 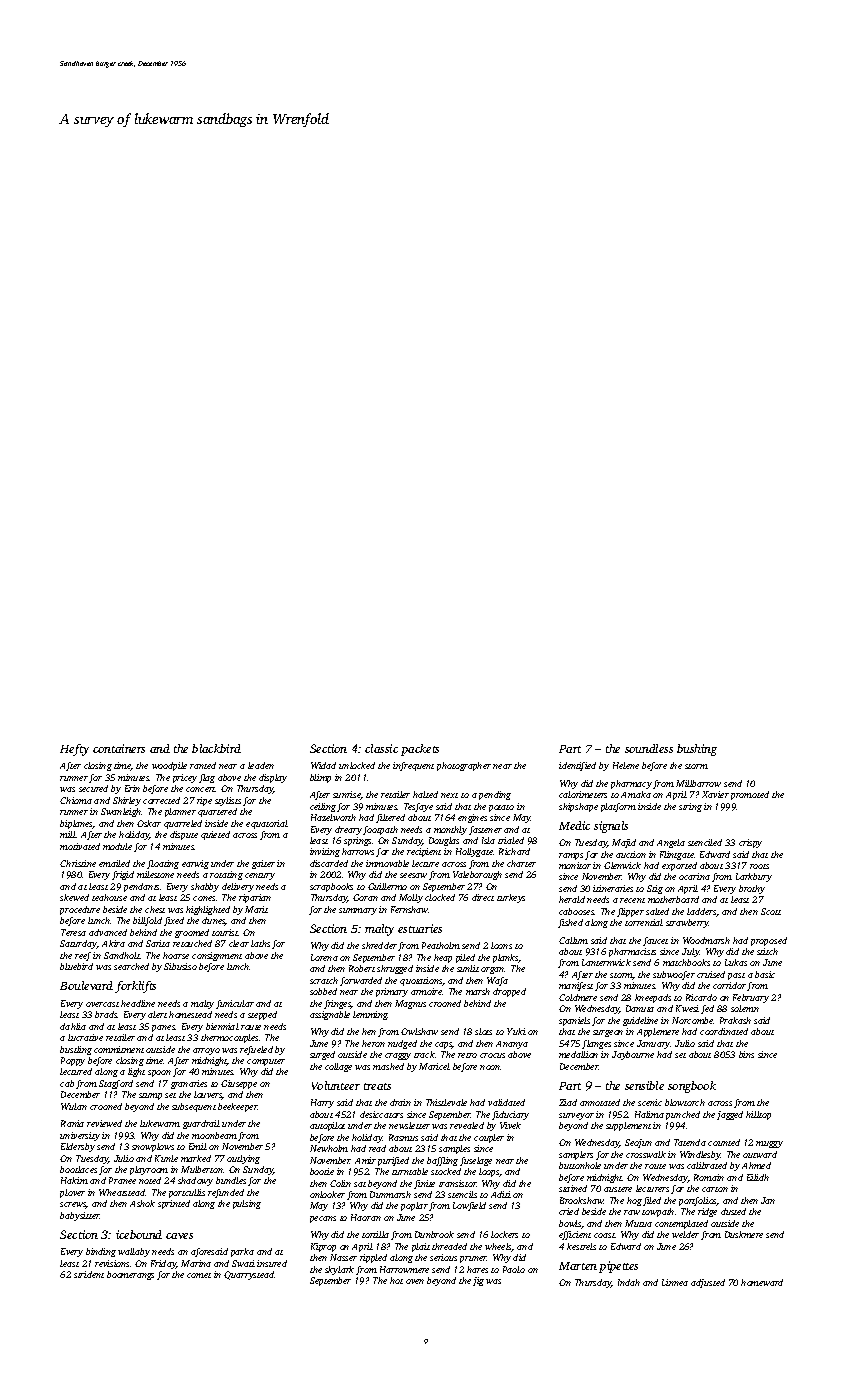 I want to click on boomerangs, so click(x=130, y=1275).
